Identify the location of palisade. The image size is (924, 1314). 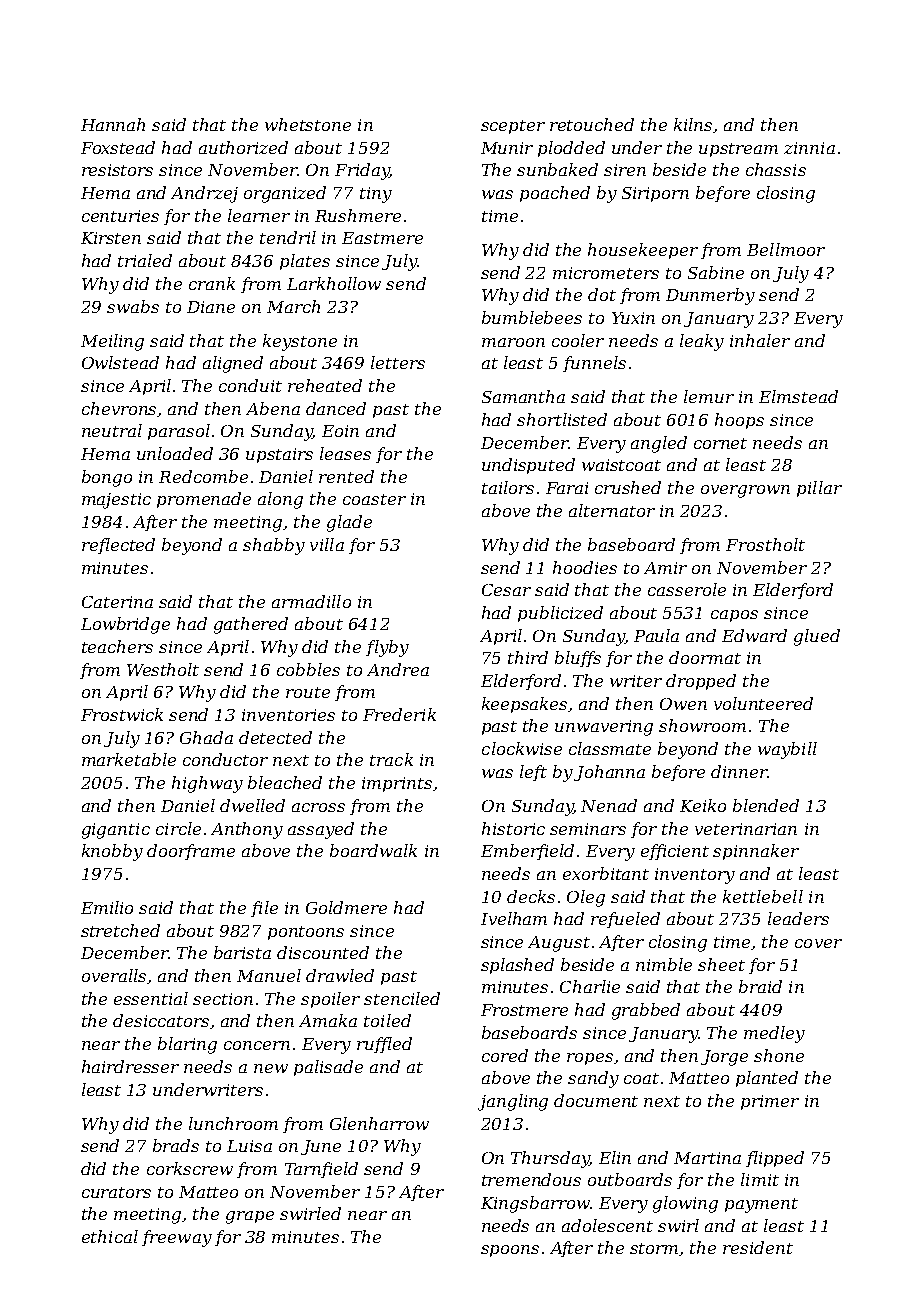
(328, 1068).
